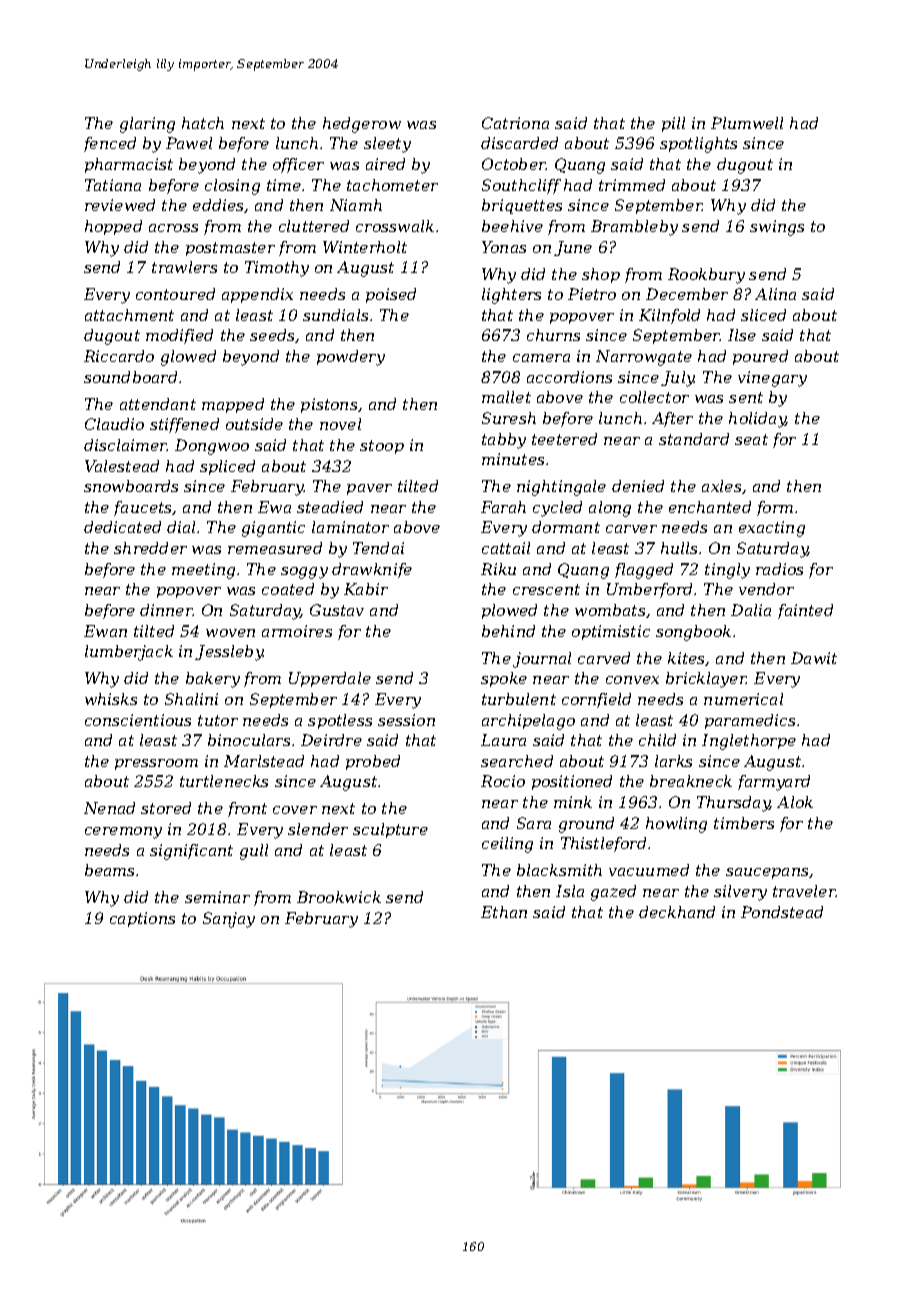 This screenshot has width=924, height=1314. What do you see at coordinates (657, 740) in the screenshot?
I see `child` at bounding box center [657, 740].
